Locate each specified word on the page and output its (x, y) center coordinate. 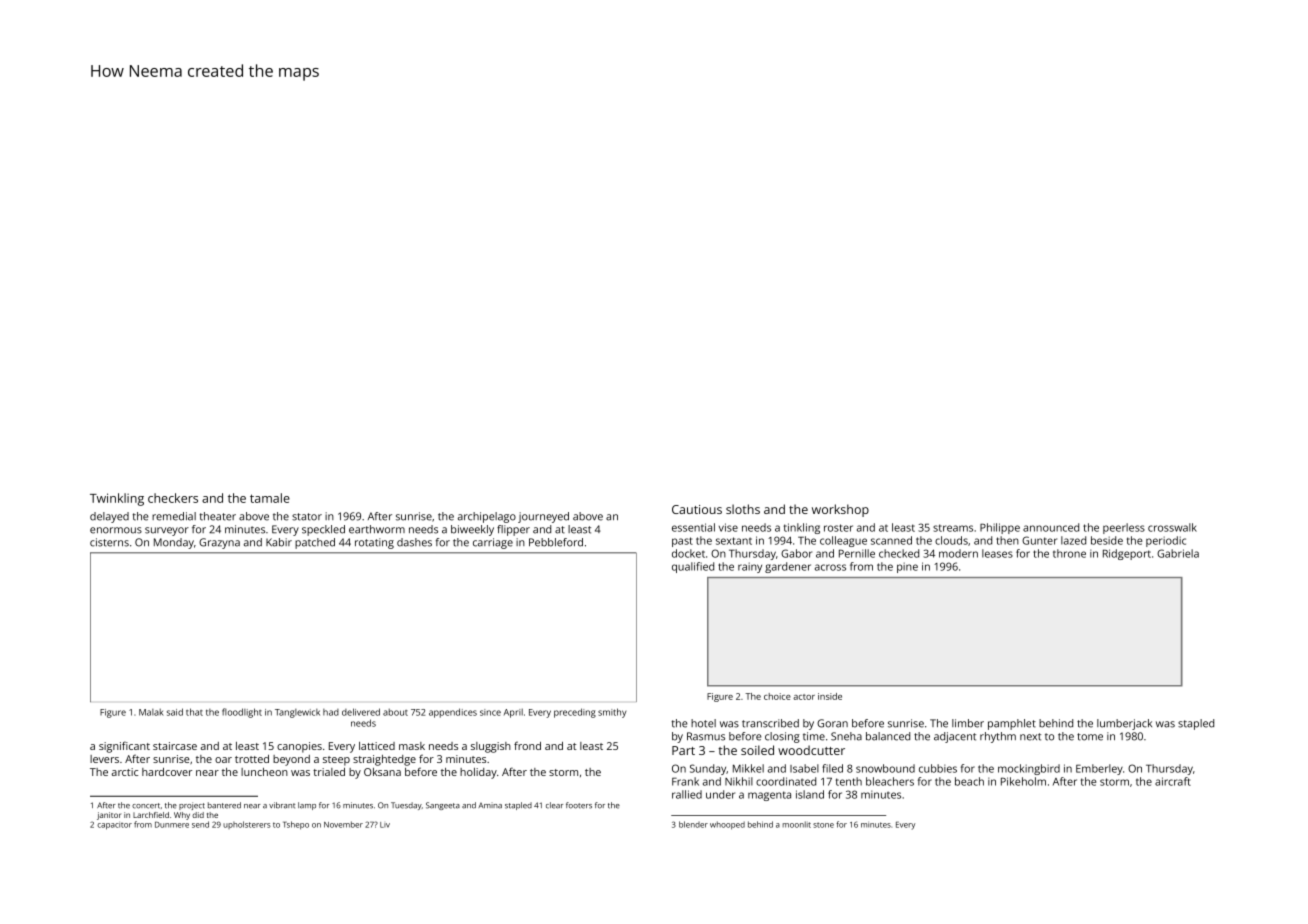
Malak (151, 712)
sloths (743, 509)
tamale (270, 498)
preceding (575, 713)
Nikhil (739, 781)
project (192, 806)
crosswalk (1172, 527)
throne (1069, 553)
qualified (693, 567)
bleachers (890, 781)
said (175, 712)
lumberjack (1124, 724)
